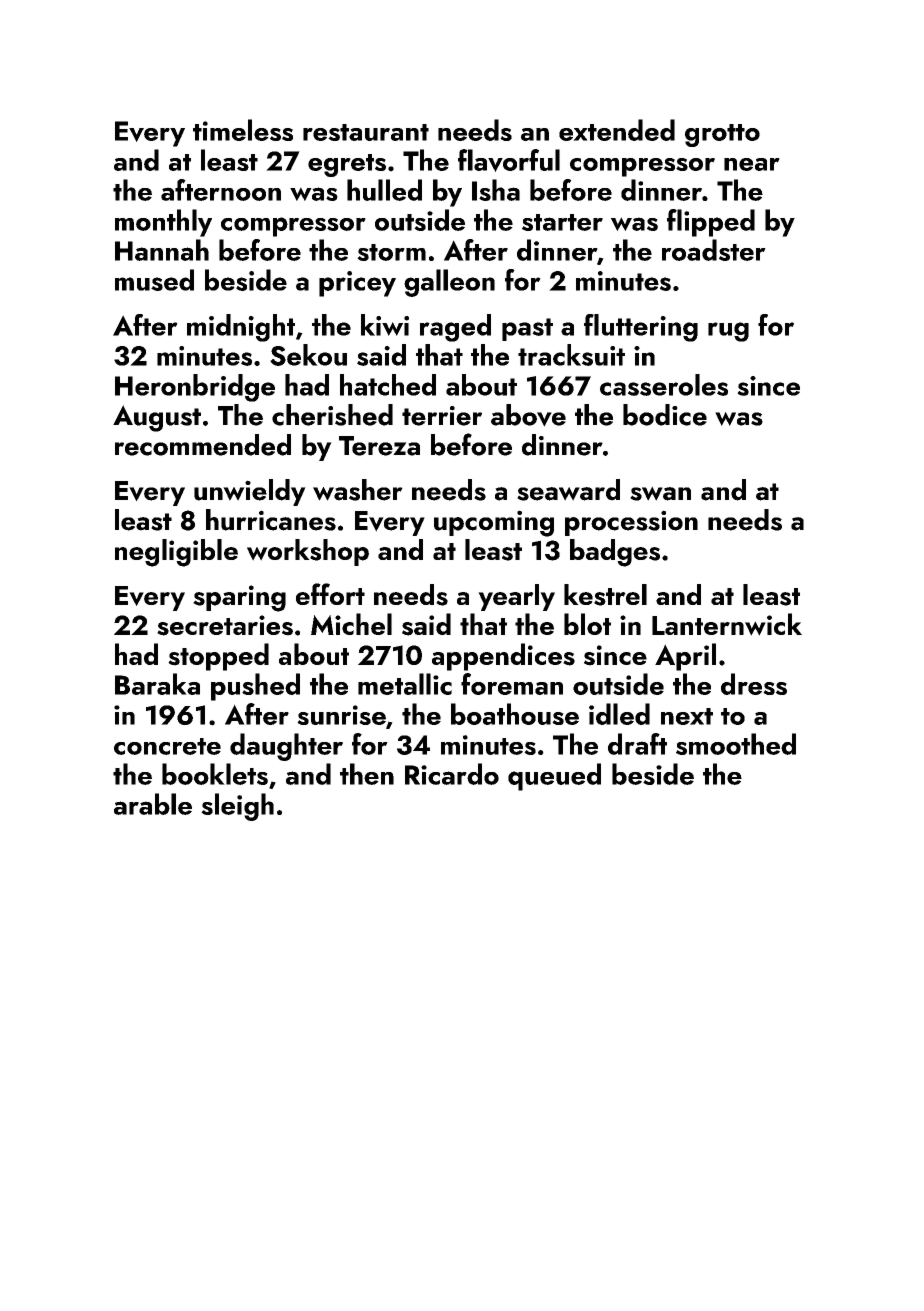  I want to click on Sekou, so click(308, 355).
